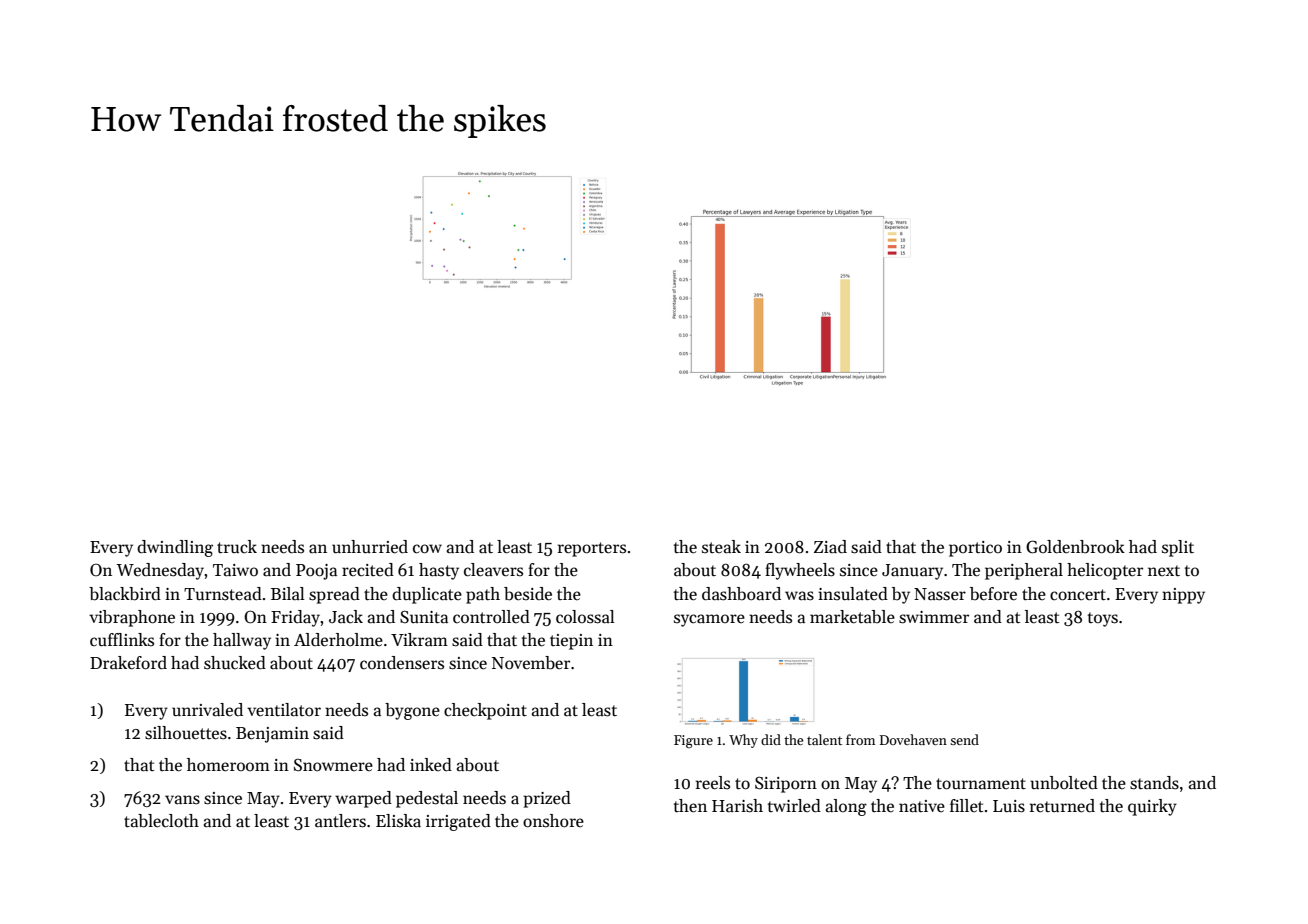  What do you see at coordinates (125, 594) in the screenshot?
I see `blackbird` at bounding box center [125, 594].
